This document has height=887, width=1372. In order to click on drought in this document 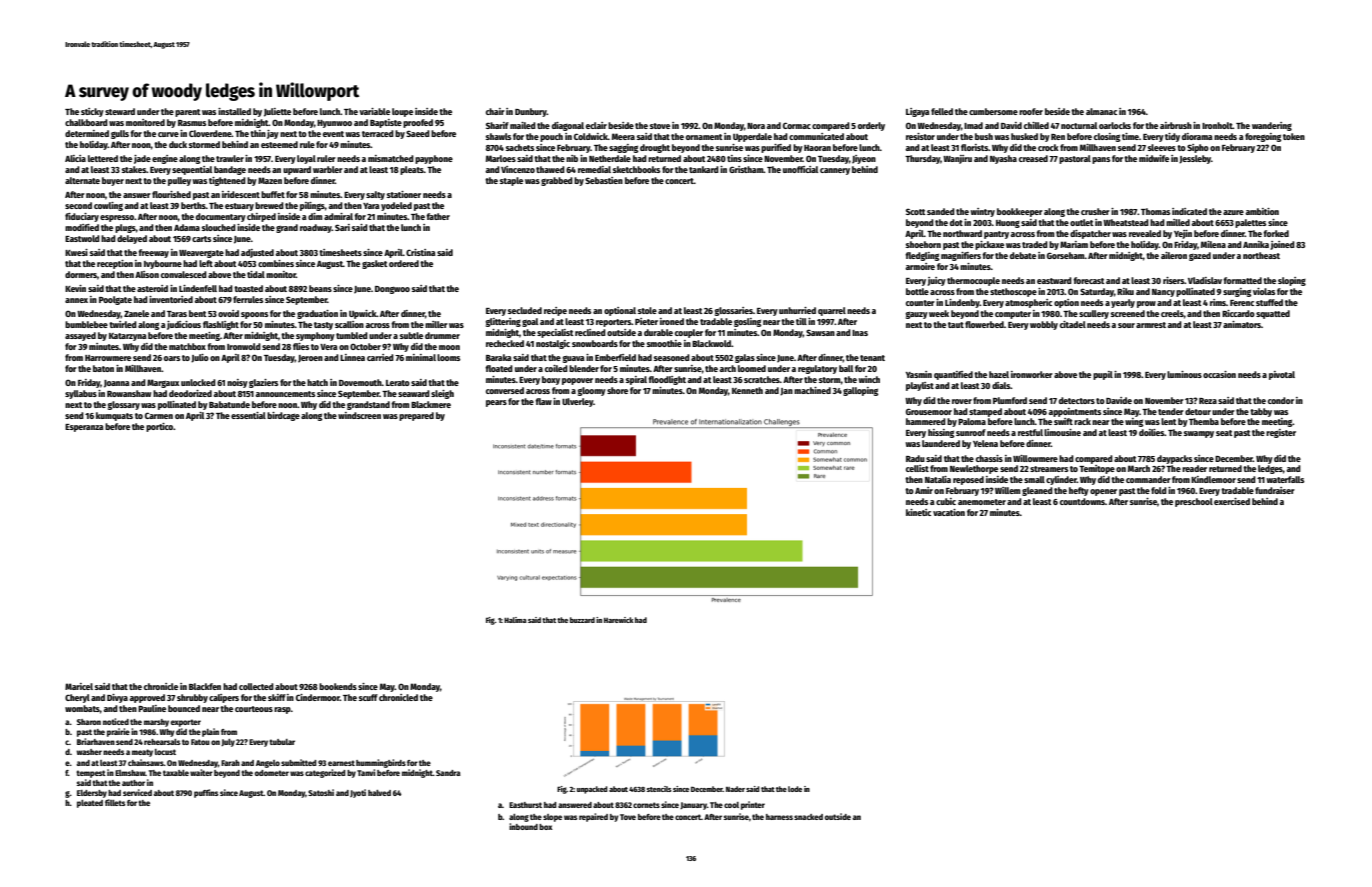, I will do `click(655, 148)`.
